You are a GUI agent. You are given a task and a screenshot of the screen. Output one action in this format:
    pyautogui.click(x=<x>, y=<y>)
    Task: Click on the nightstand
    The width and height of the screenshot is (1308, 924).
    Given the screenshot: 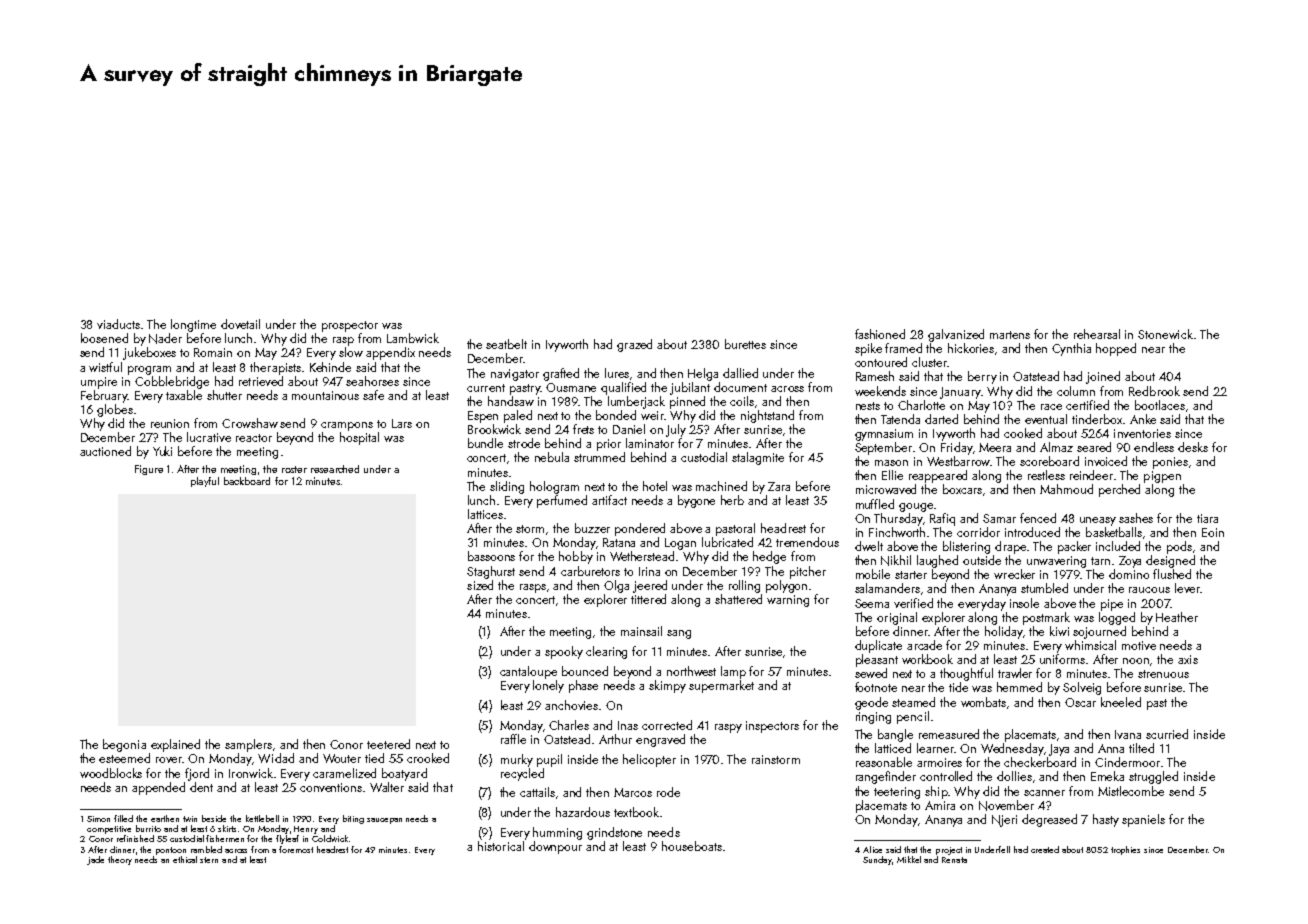 What is the action you would take?
    pyautogui.click(x=767, y=416)
